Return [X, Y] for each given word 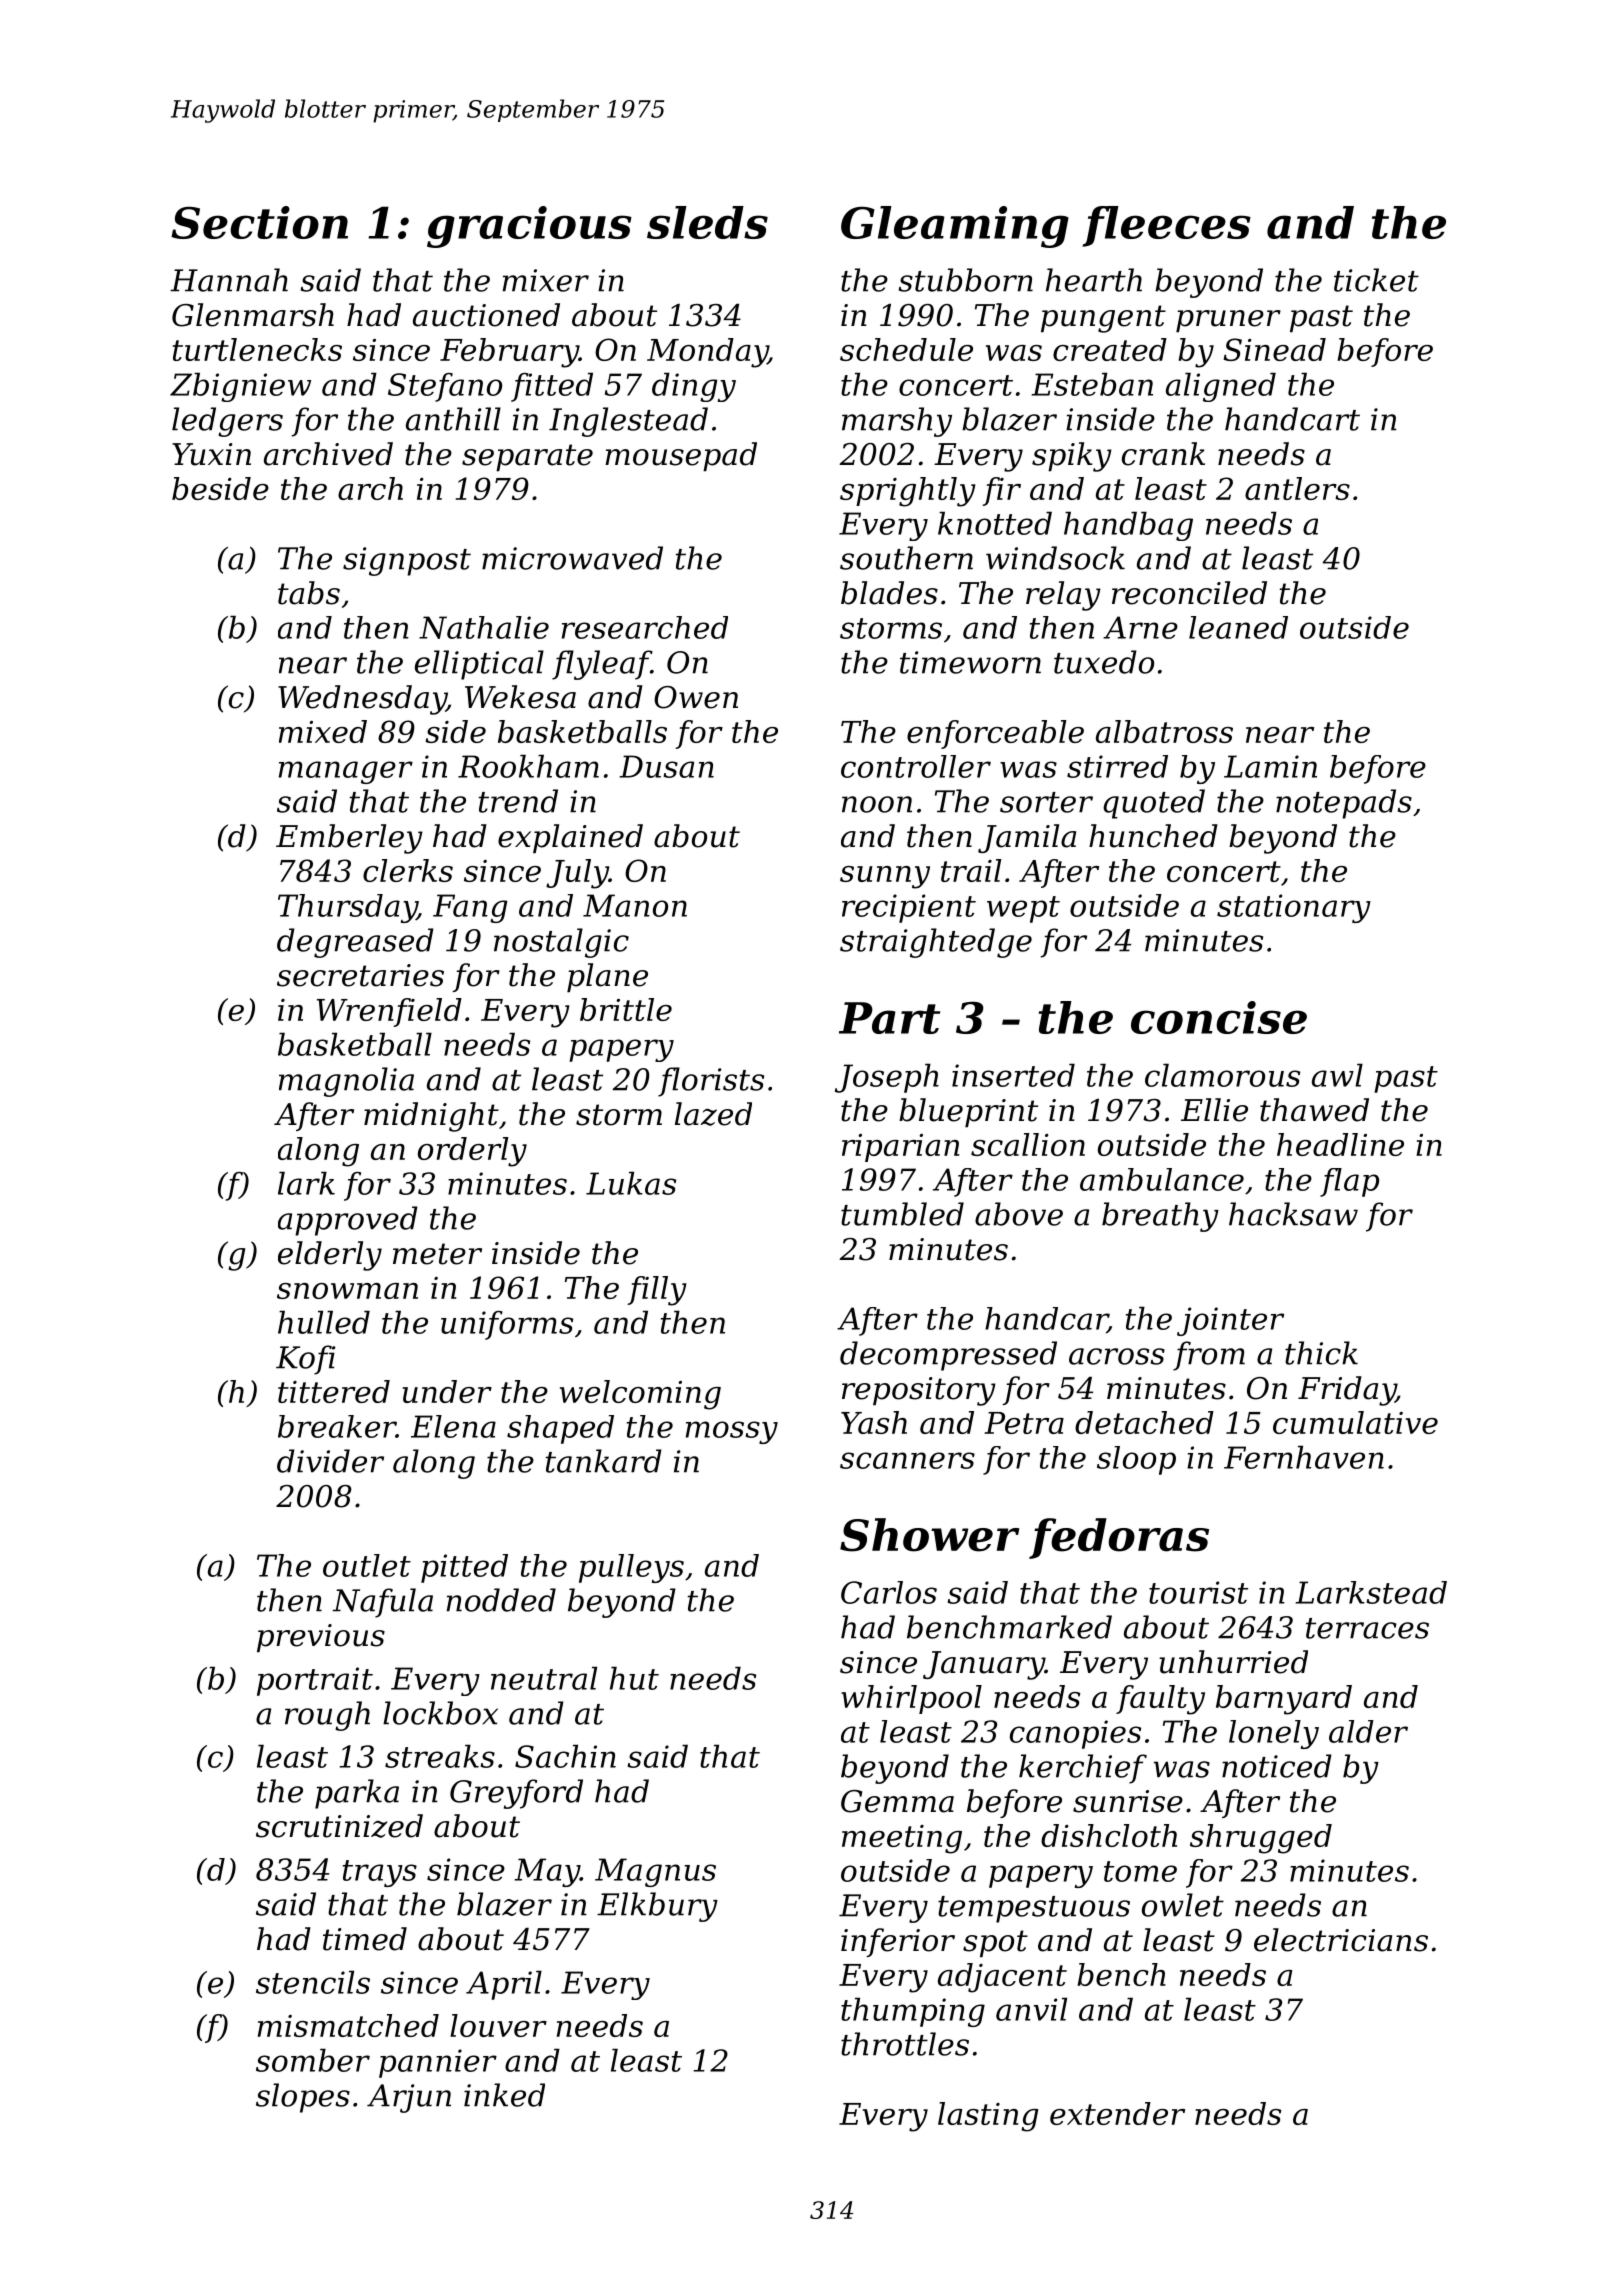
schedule [906, 349]
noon [877, 804]
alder [1368, 1731]
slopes [303, 2098]
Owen [696, 697]
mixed [323, 731]
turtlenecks [257, 349]
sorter [1046, 802]
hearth [1094, 280]
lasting [988, 2117]
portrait [315, 1681]
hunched [1153, 836]
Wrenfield [389, 1012]
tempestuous [1034, 1909]
